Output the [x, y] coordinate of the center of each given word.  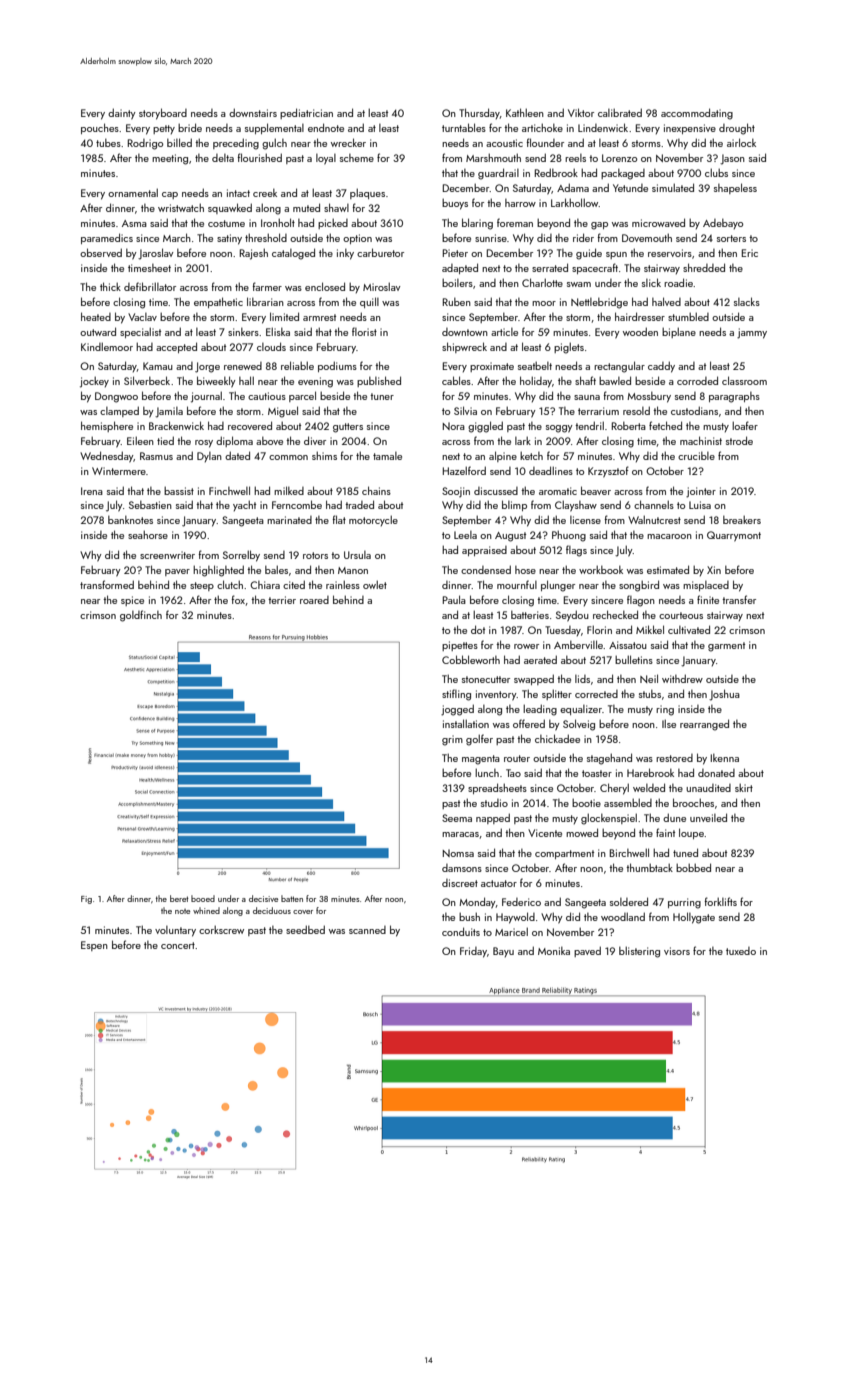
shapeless [735, 188]
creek [265, 193]
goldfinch [141, 616]
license [585, 520]
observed [101, 252]
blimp [514, 505]
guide [589, 254]
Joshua [724, 695]
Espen [94, 946]
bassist [179, 491]
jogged [457, 710]
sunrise [491, 238]
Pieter [455, 253]
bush [469, 916]
